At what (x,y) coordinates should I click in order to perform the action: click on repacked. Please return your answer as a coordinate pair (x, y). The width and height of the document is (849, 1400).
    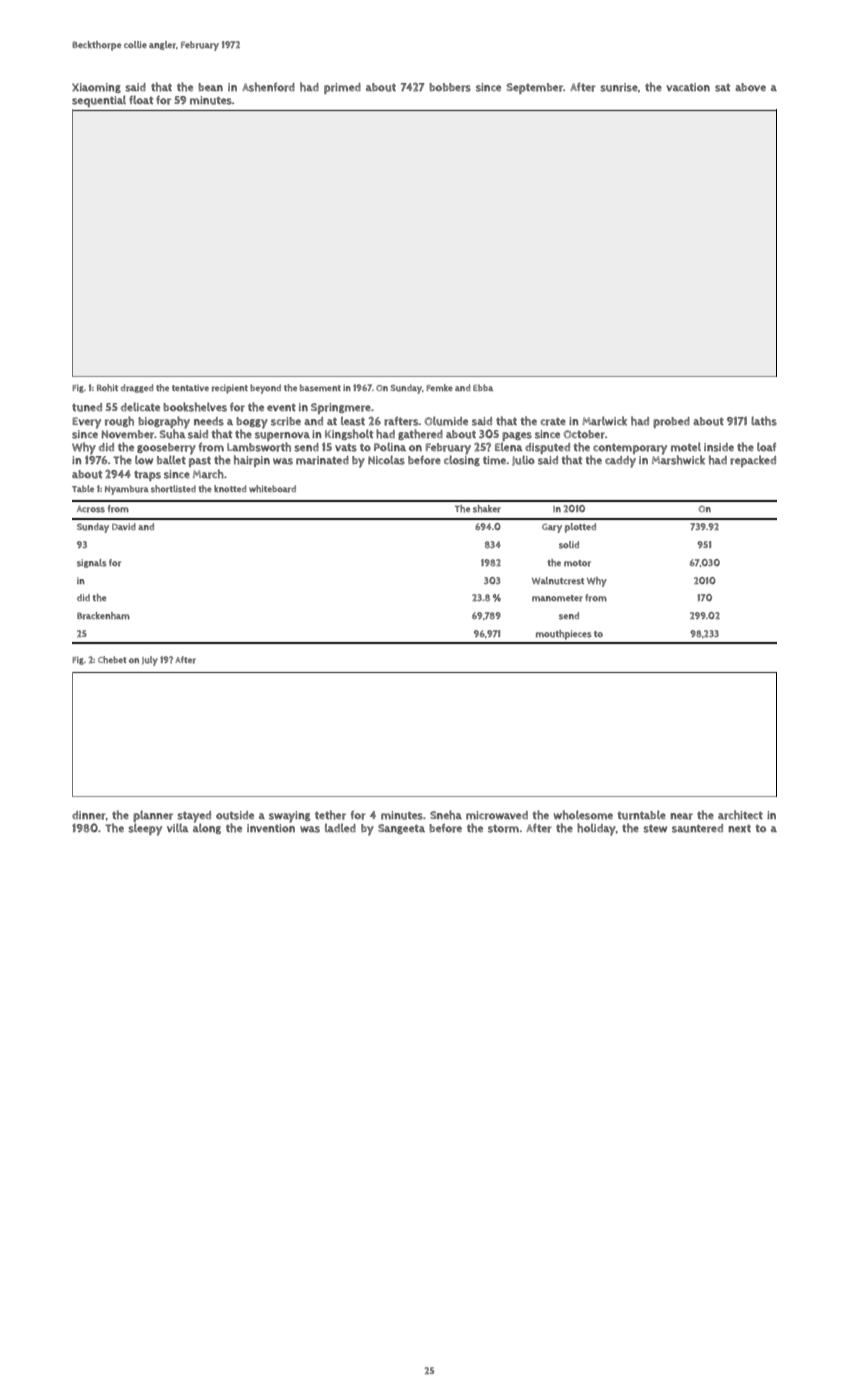
    Looking at the image, I should click on (753, 461).
